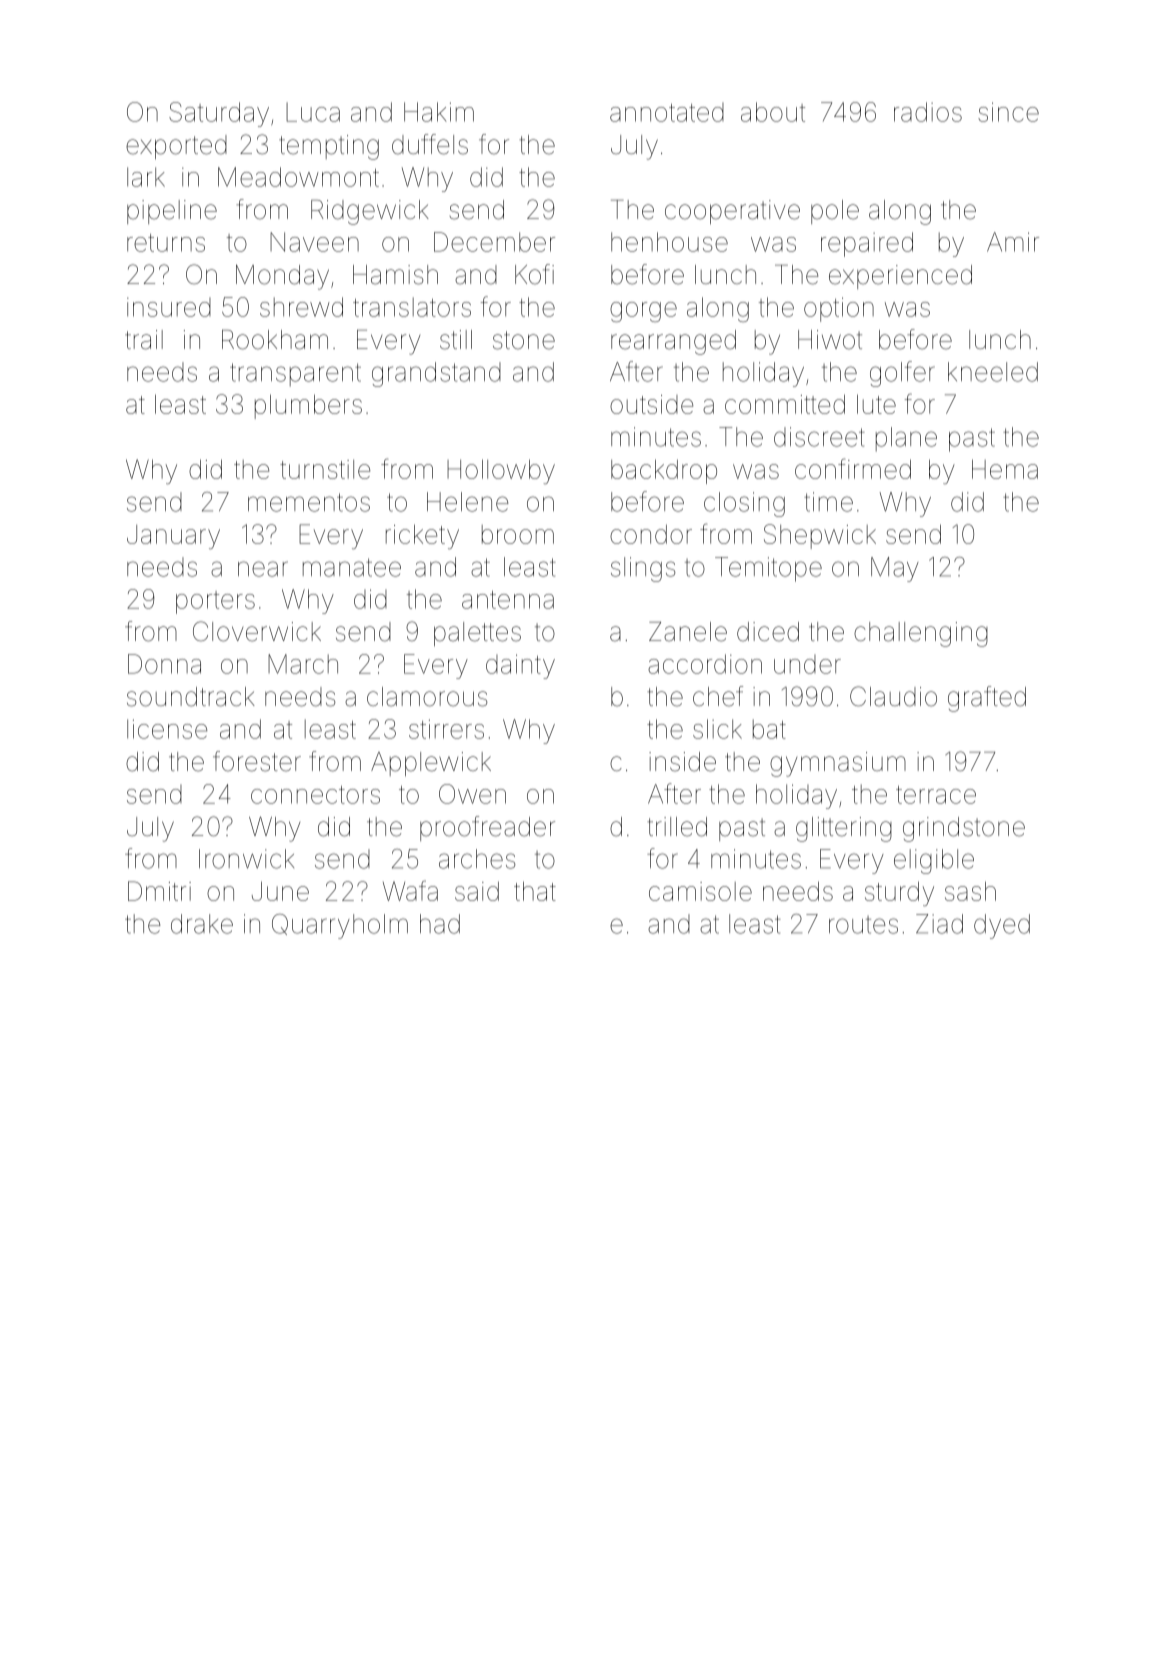 The height and width of the screenshot is (1654, 1165). I want to click on license, so click(167, 729).
